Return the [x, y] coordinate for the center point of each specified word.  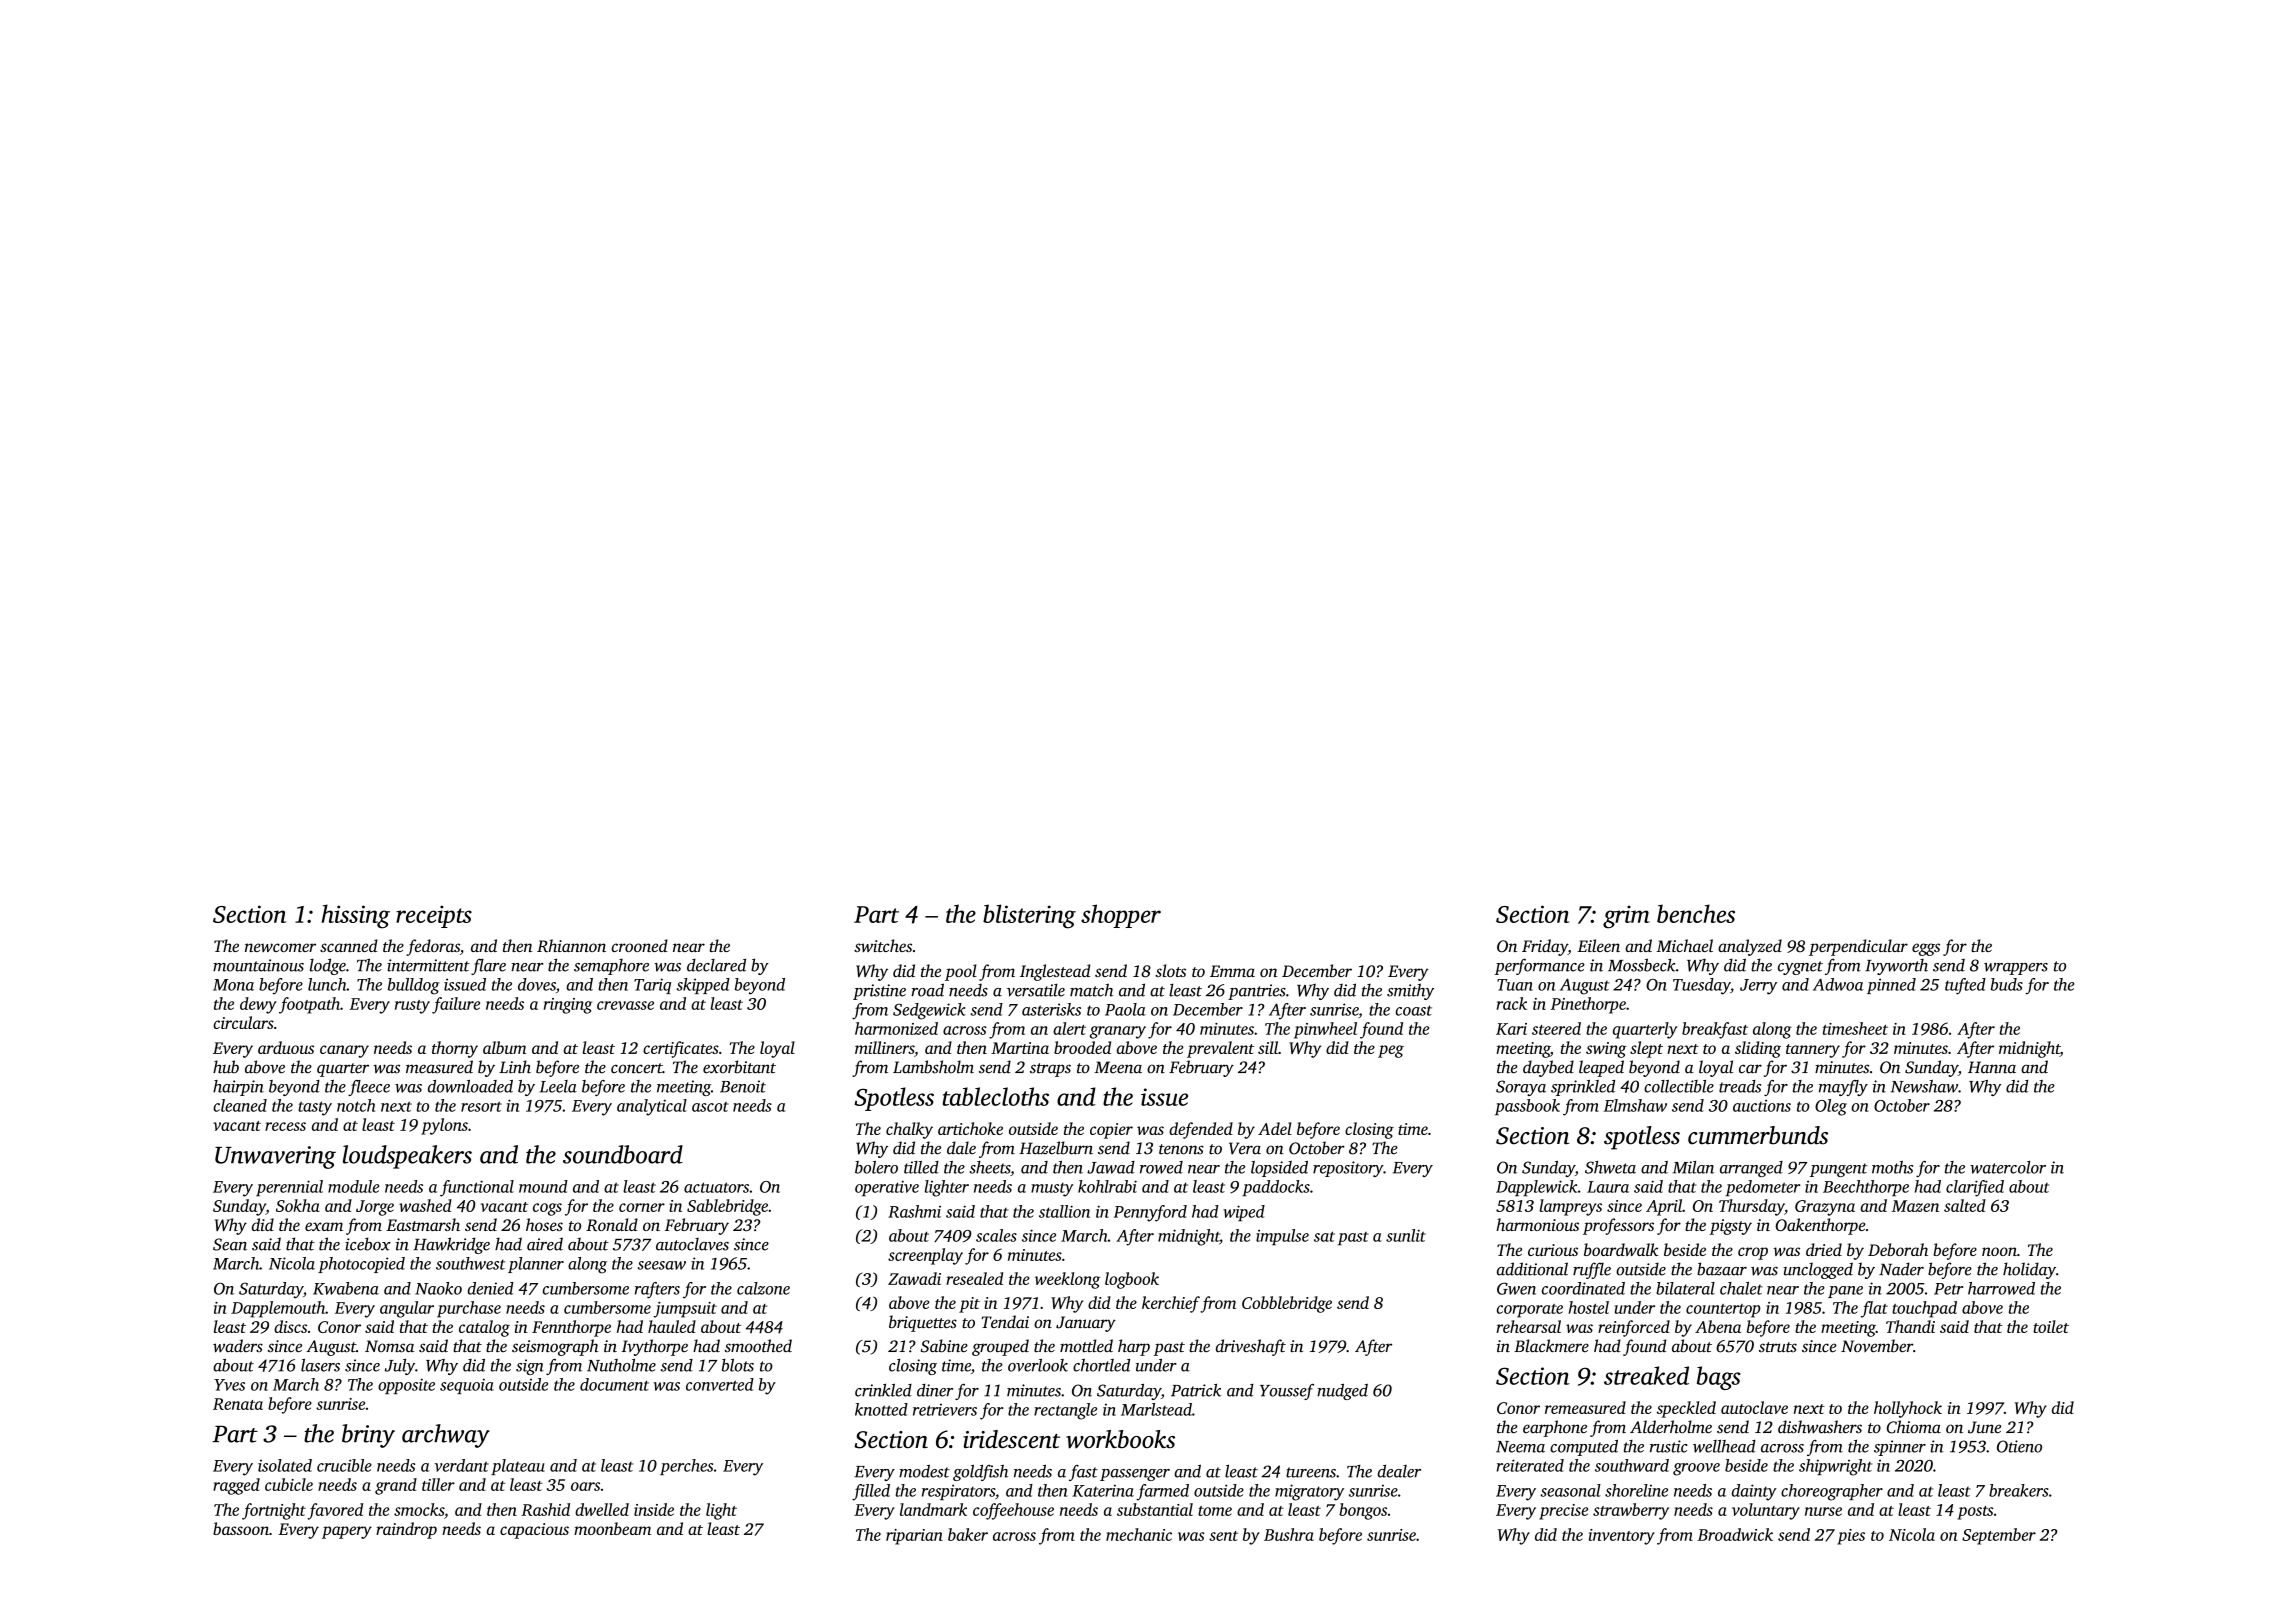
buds [2006, 984]
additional [1532, 1269]
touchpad [1924, 1309]
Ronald [612, 1224]
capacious [534, 1531]
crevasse [625, 1005]
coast [1413, 1010]
